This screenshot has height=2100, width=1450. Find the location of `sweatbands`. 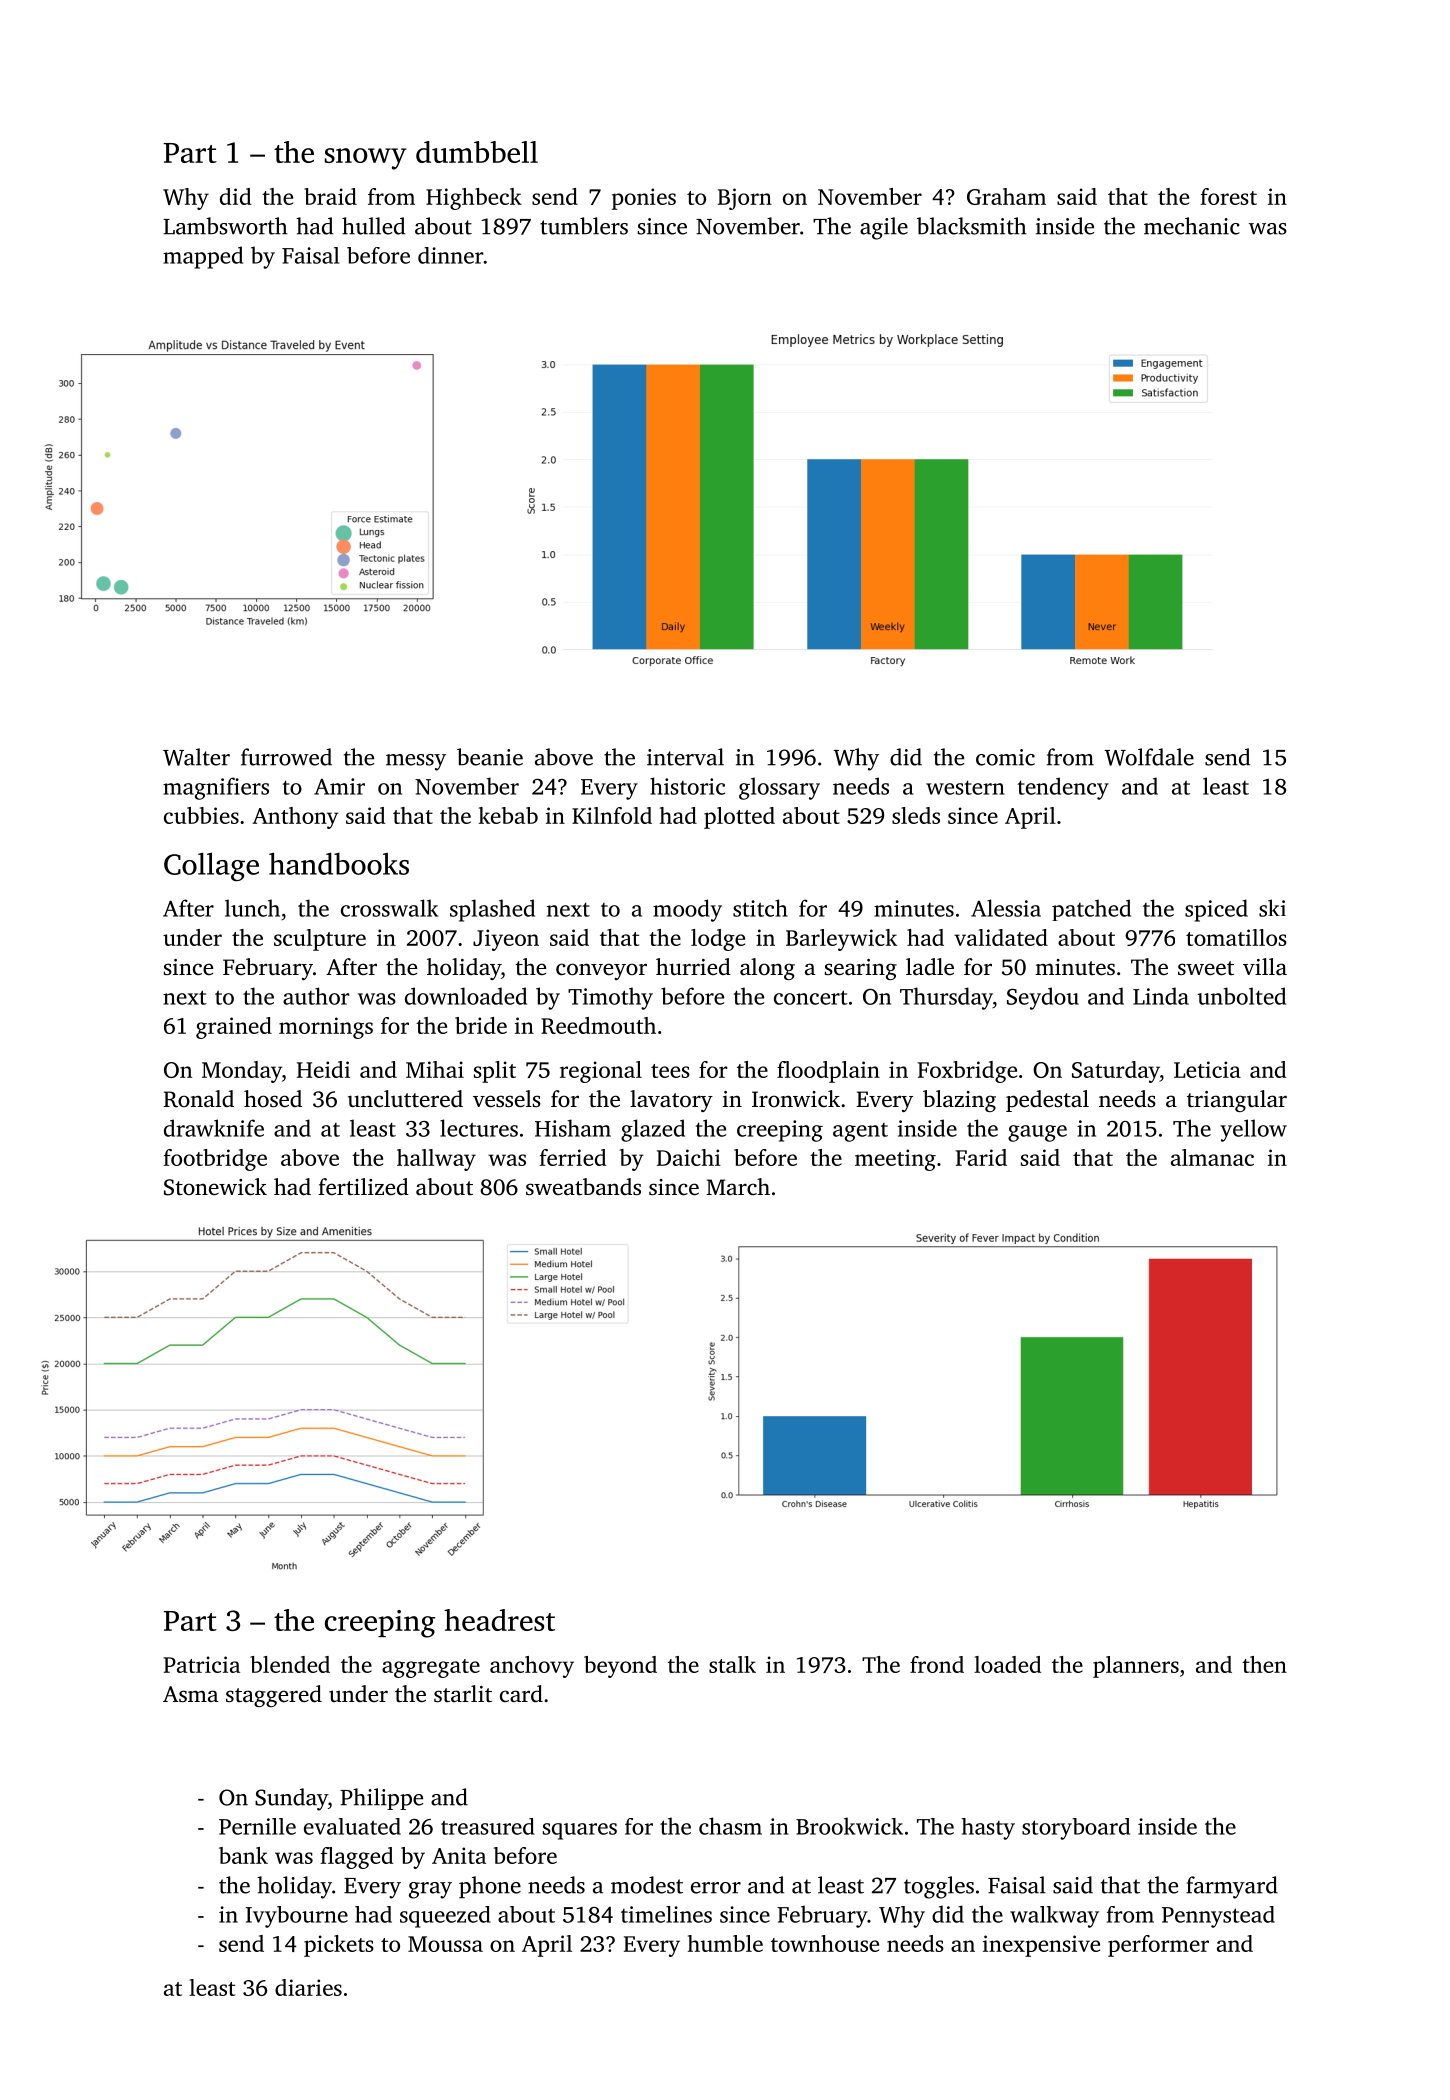

sweatbands is located at coordinates (583, 1186).
